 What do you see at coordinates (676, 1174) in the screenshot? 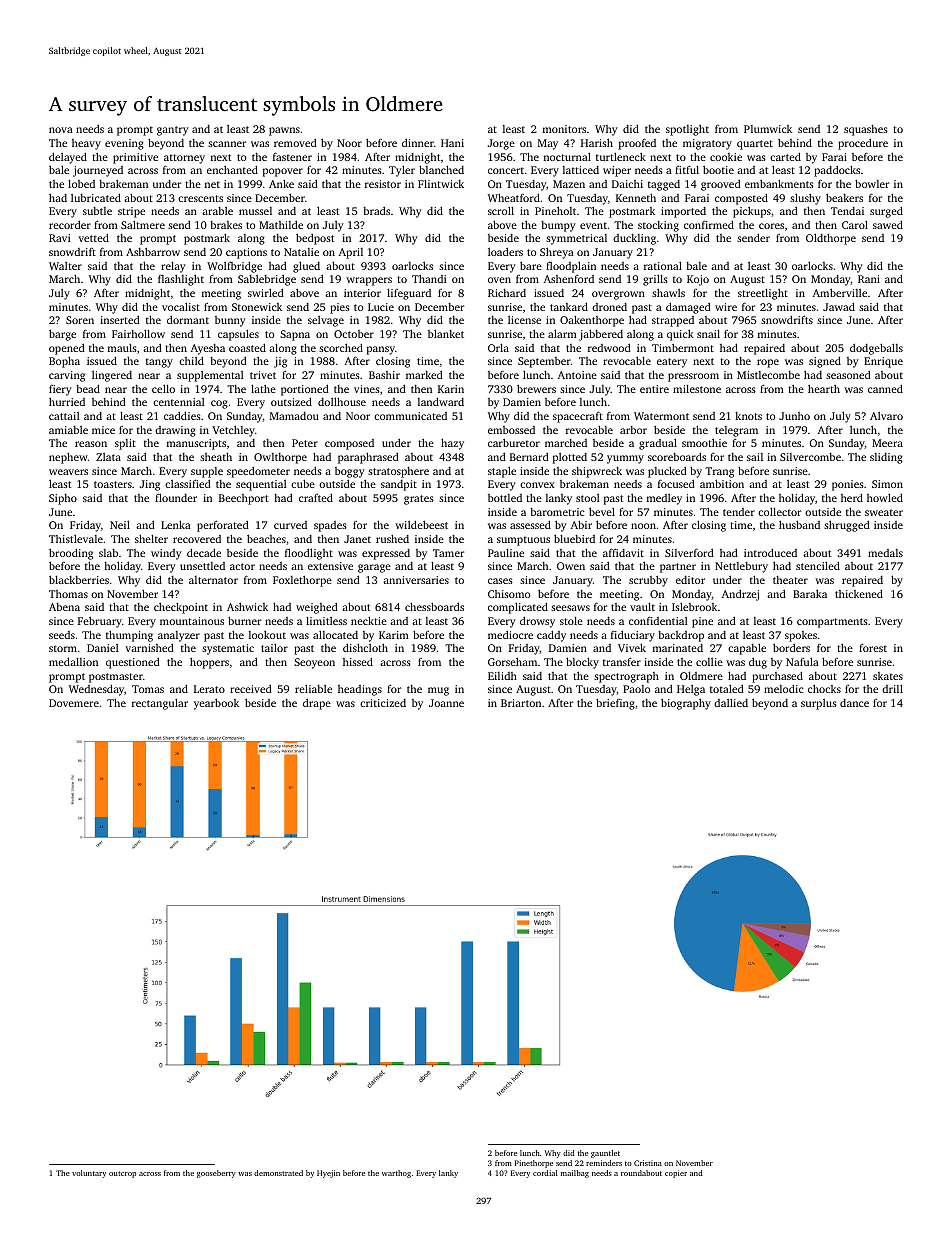
I see `copier` at bounding box center [676, 1174].
